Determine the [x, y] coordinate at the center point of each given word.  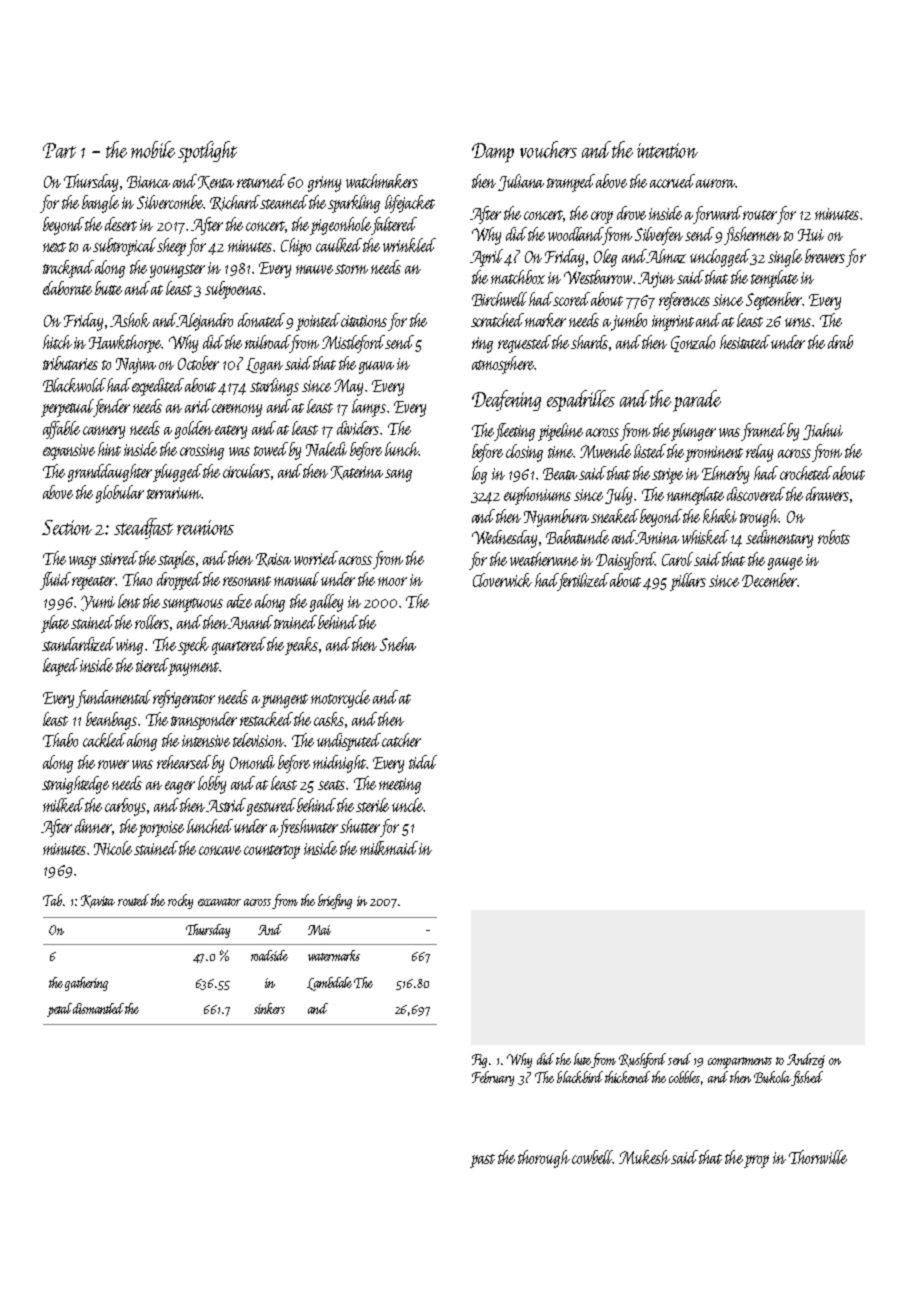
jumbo [629, 322]
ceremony [237, 410]
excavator [219, 902]
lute [582, 1059]
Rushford [642, 1060]
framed [763, 432]
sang [398, 475]
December [769, 580]
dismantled [98, 1008]
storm [351, 269]
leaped [62, 667]
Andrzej [806, 1060]
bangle [100, 204]
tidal [423, 762]
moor [392, 581]
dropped [179, 581]
